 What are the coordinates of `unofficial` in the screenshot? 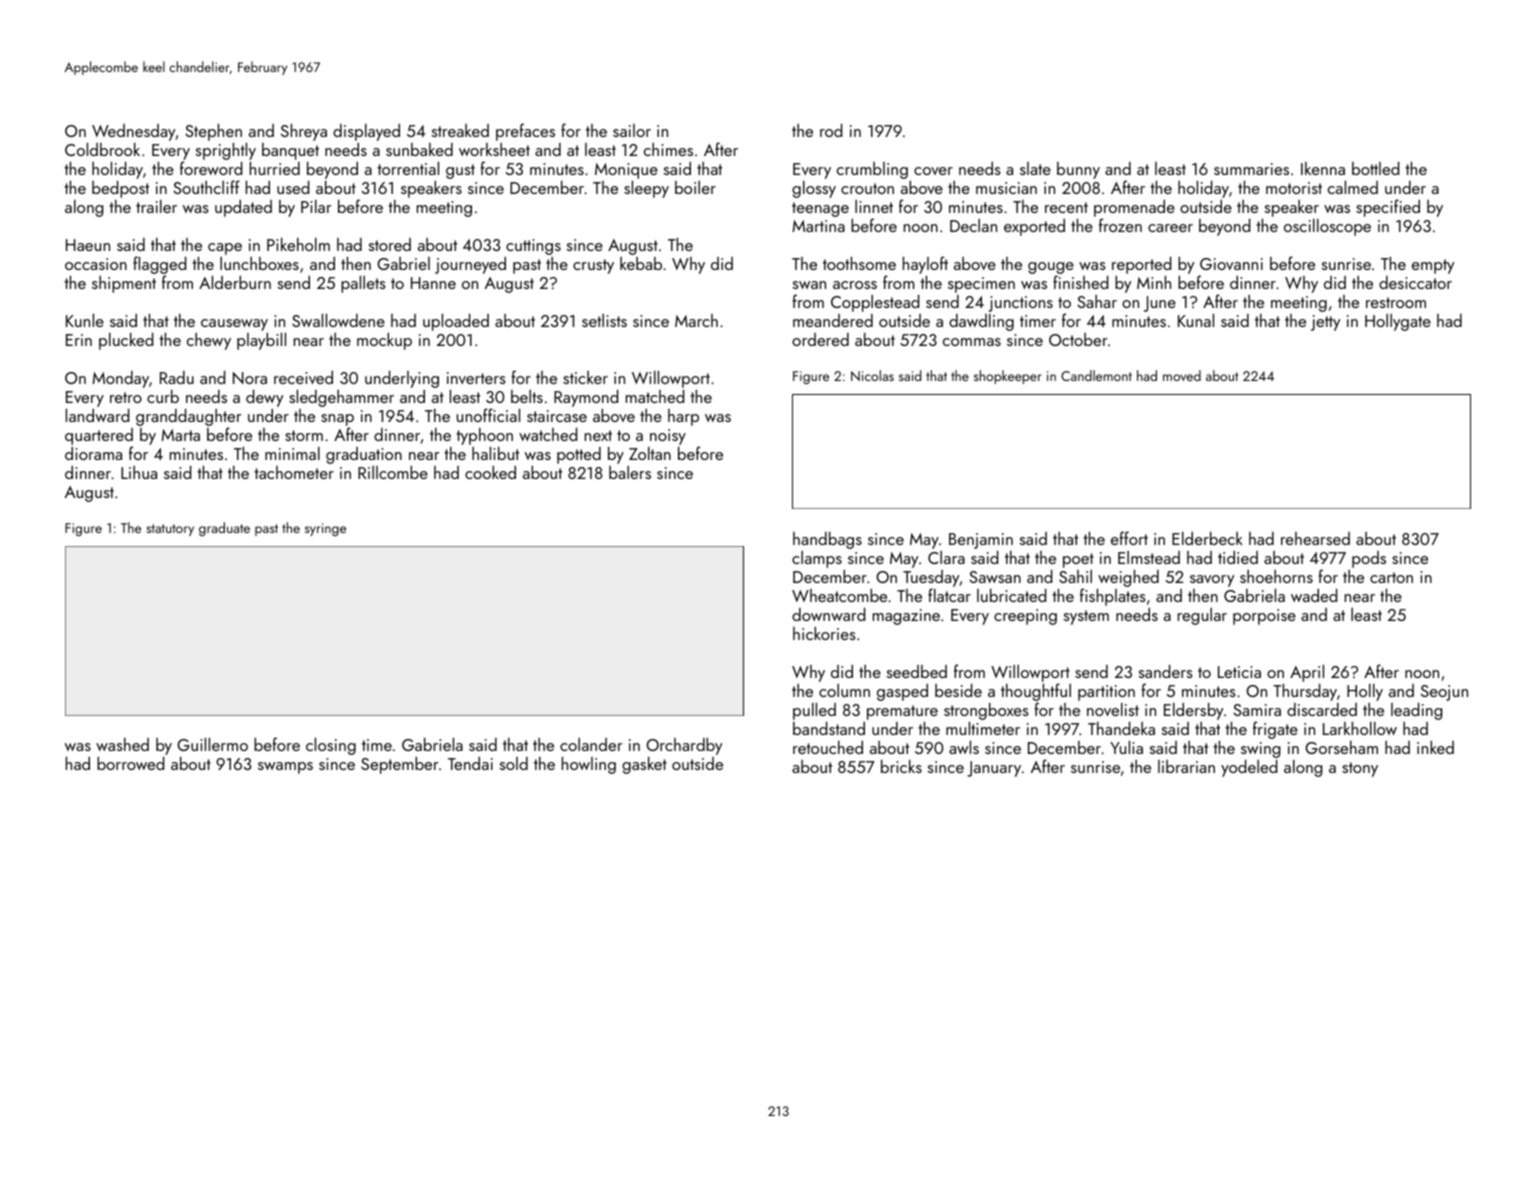 It's located at (488, 415).
